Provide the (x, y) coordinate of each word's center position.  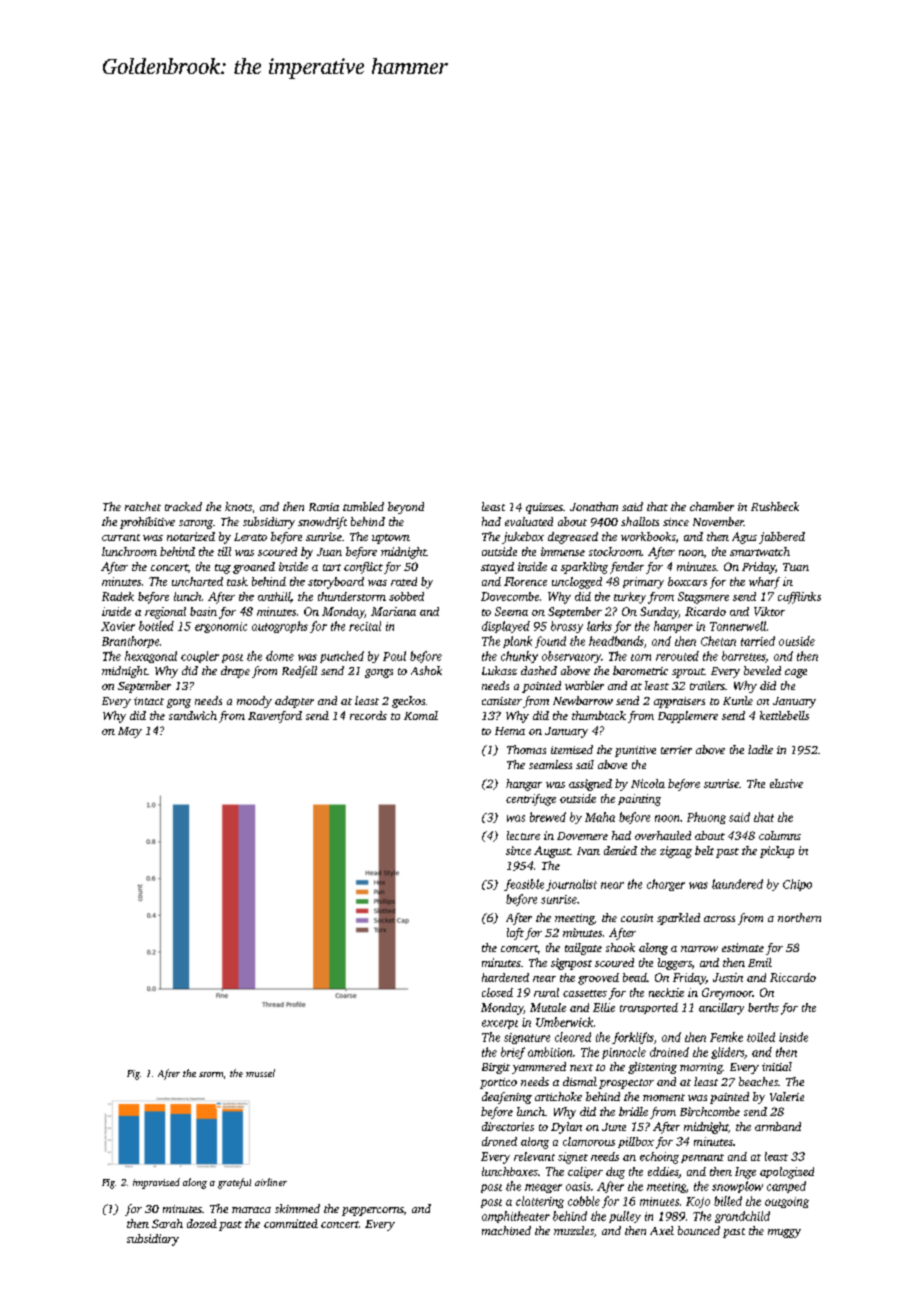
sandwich (193, 715)
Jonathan (594, 506)
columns (780, 835)
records (368, 715)
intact (149, 701)
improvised (156, 1183)
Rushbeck (775, 506)
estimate (743, 947)
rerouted (677, 656)
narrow (699, 949)
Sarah (167, 1223)
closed (497, 992)
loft (515, 934)
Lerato (250, 537)
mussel (260, 1073)
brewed (548, 817)
